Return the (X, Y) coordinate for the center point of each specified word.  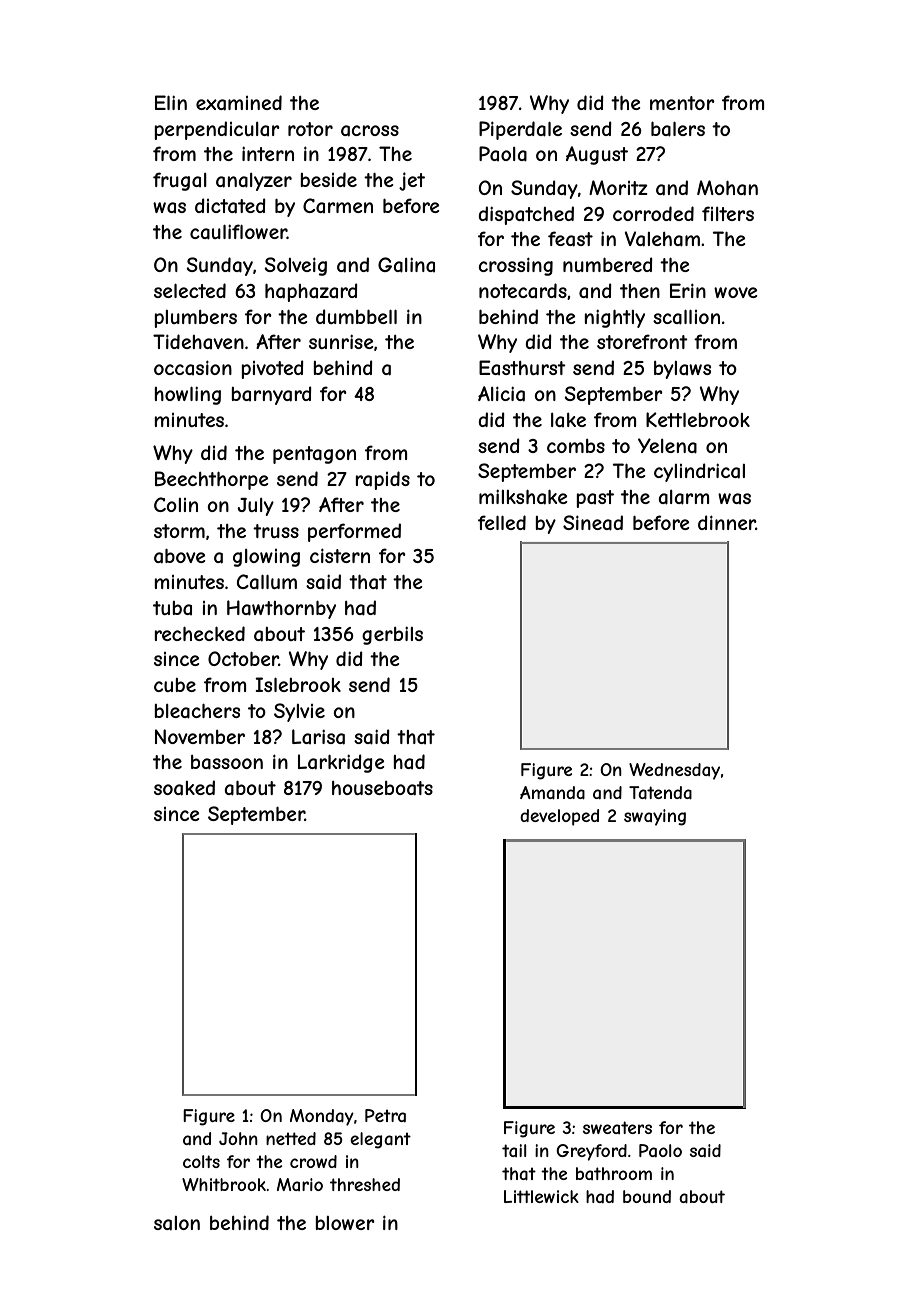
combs (576, 446)
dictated (230, 206)
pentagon (314, 455)
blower (345, 1223)
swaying (655, 817)
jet (412, 181)
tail (514, 1150)
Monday (322, 1117)
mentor (682, 103)
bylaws (682, 370)
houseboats (382, 788)
